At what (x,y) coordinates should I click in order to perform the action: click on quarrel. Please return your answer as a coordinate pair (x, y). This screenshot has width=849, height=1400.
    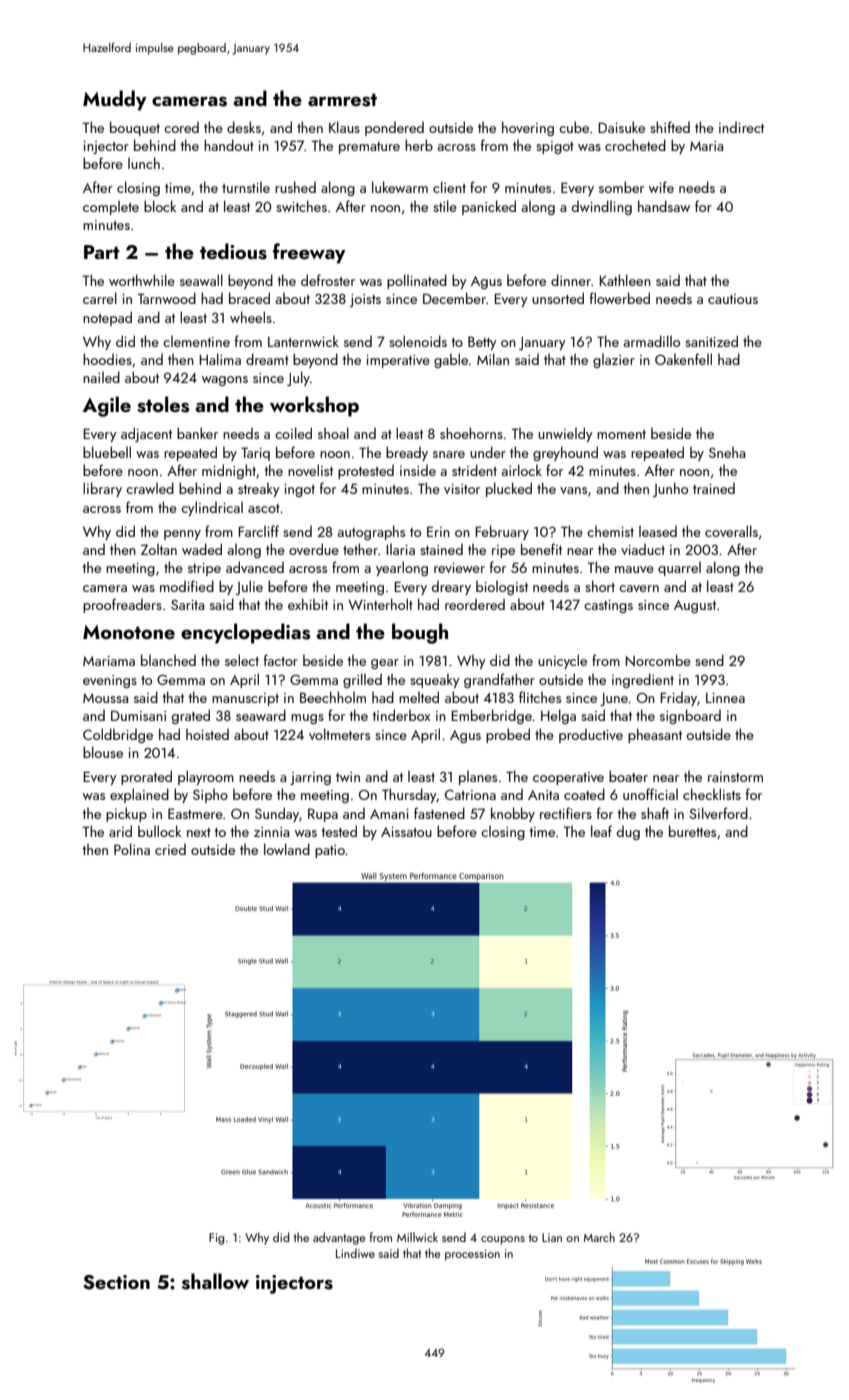
    Looking at the image, I should click on (679, 568).
